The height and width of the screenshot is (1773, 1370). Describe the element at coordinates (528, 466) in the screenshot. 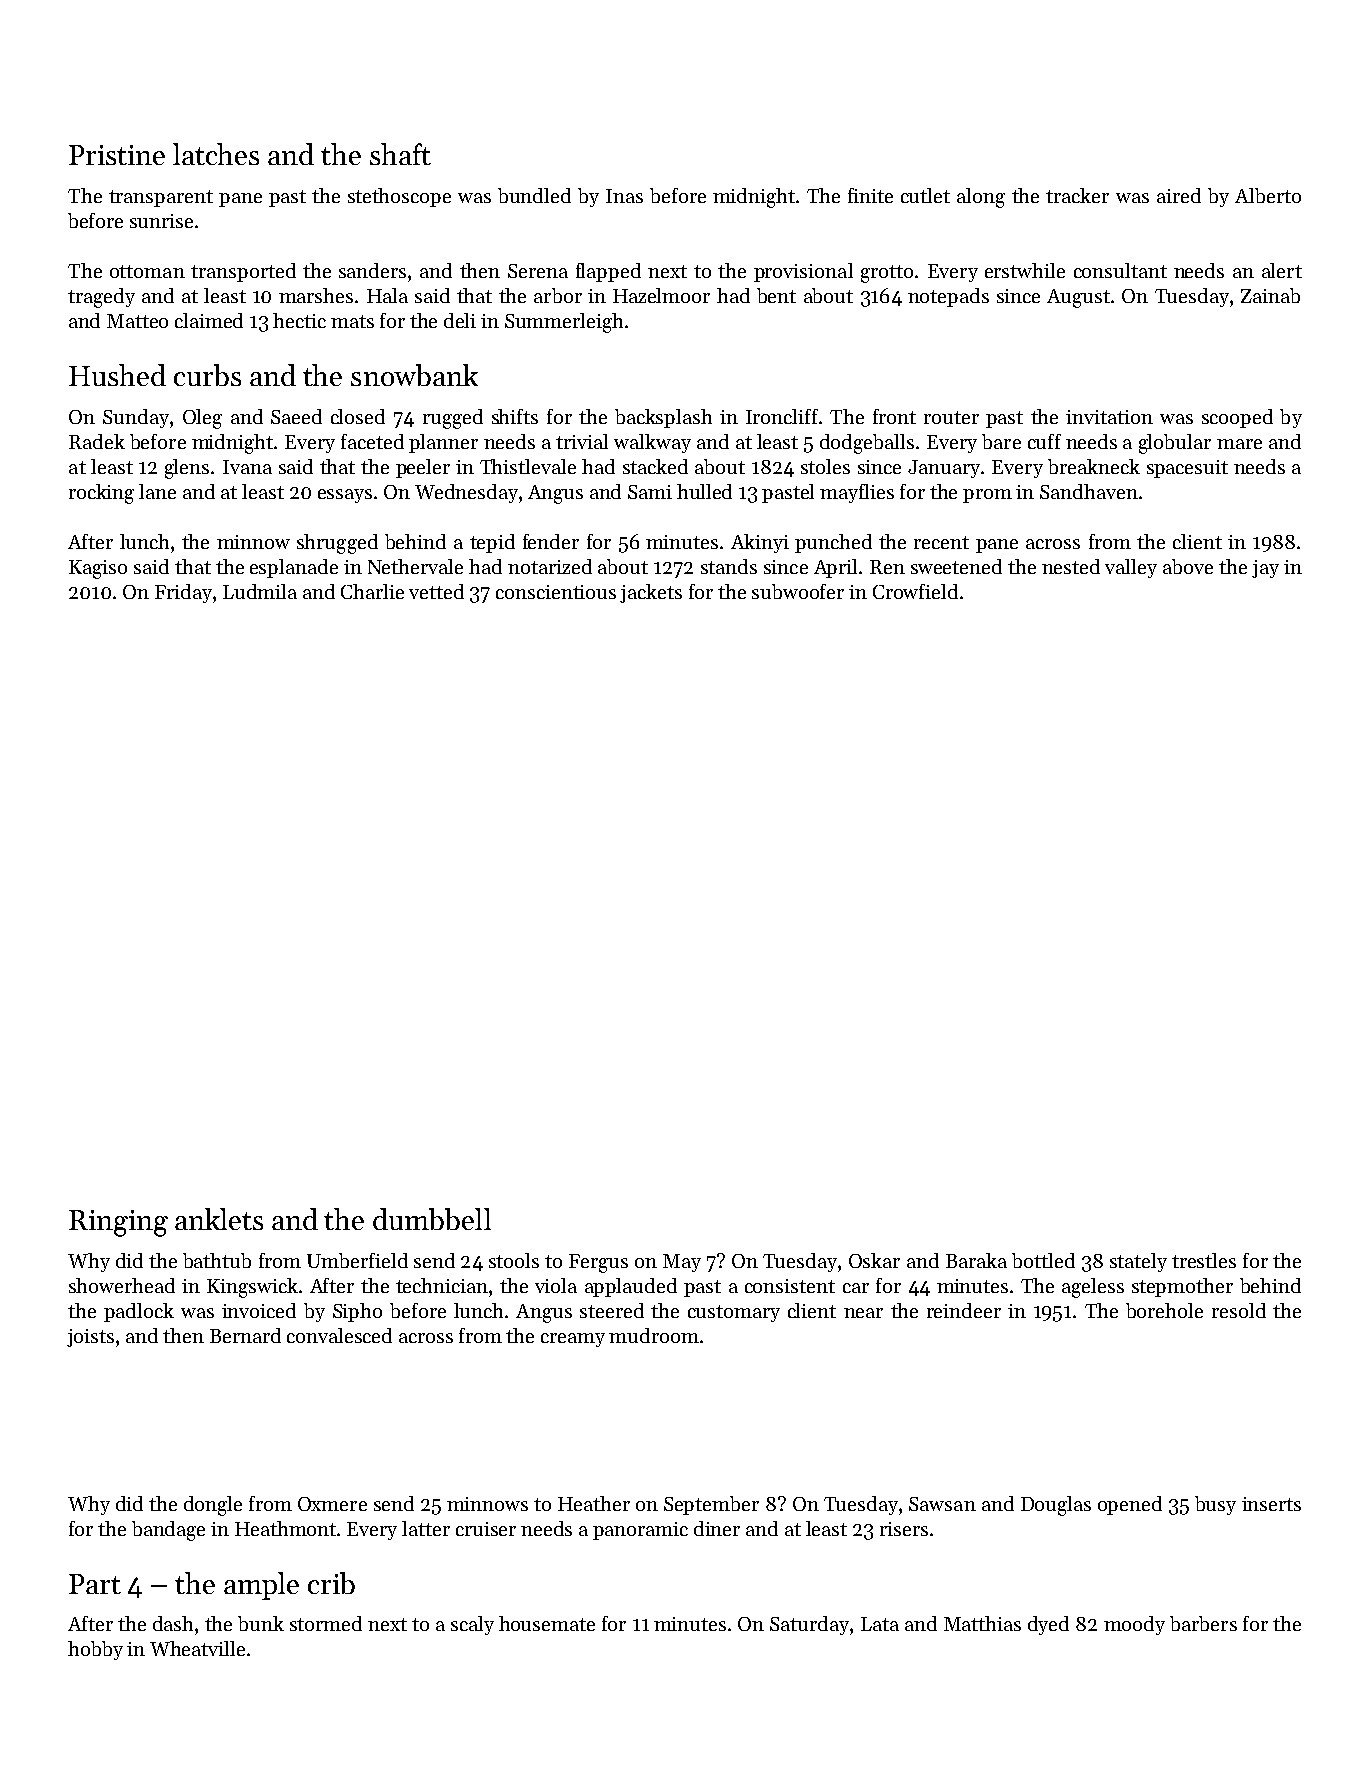

I see `Thistlevale` at that location.
